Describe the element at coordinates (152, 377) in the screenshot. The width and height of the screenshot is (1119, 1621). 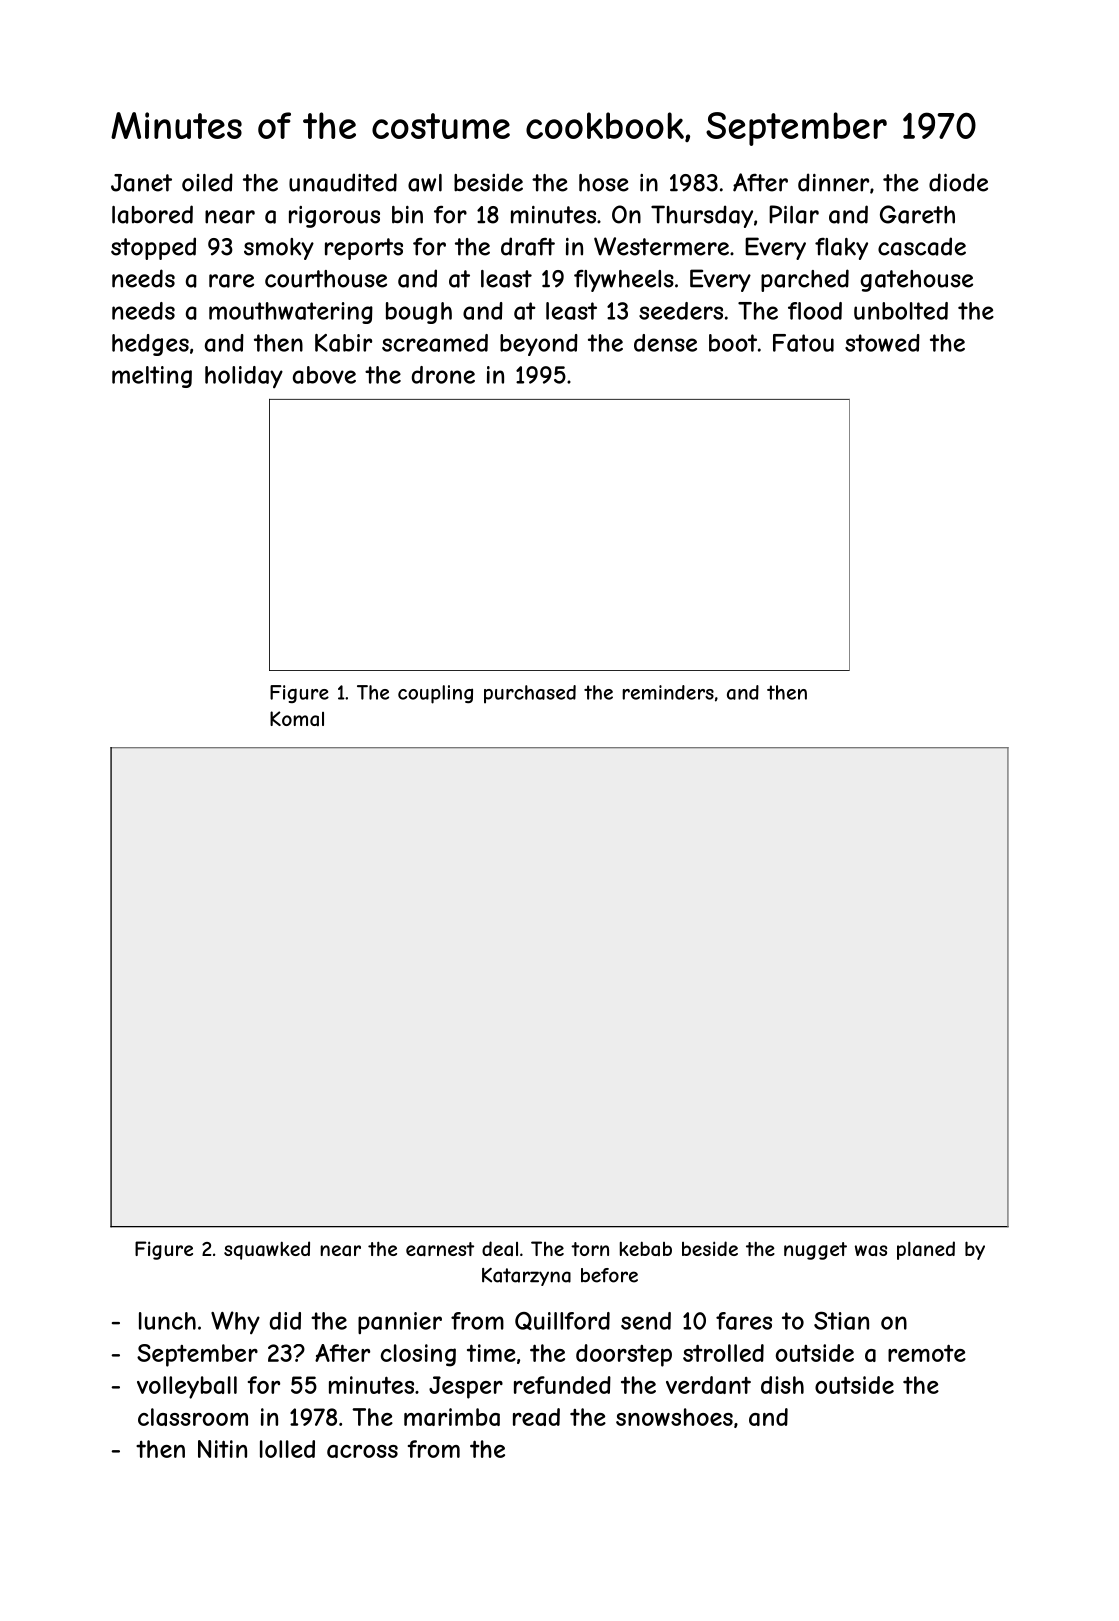
I see `melting` at that location.
